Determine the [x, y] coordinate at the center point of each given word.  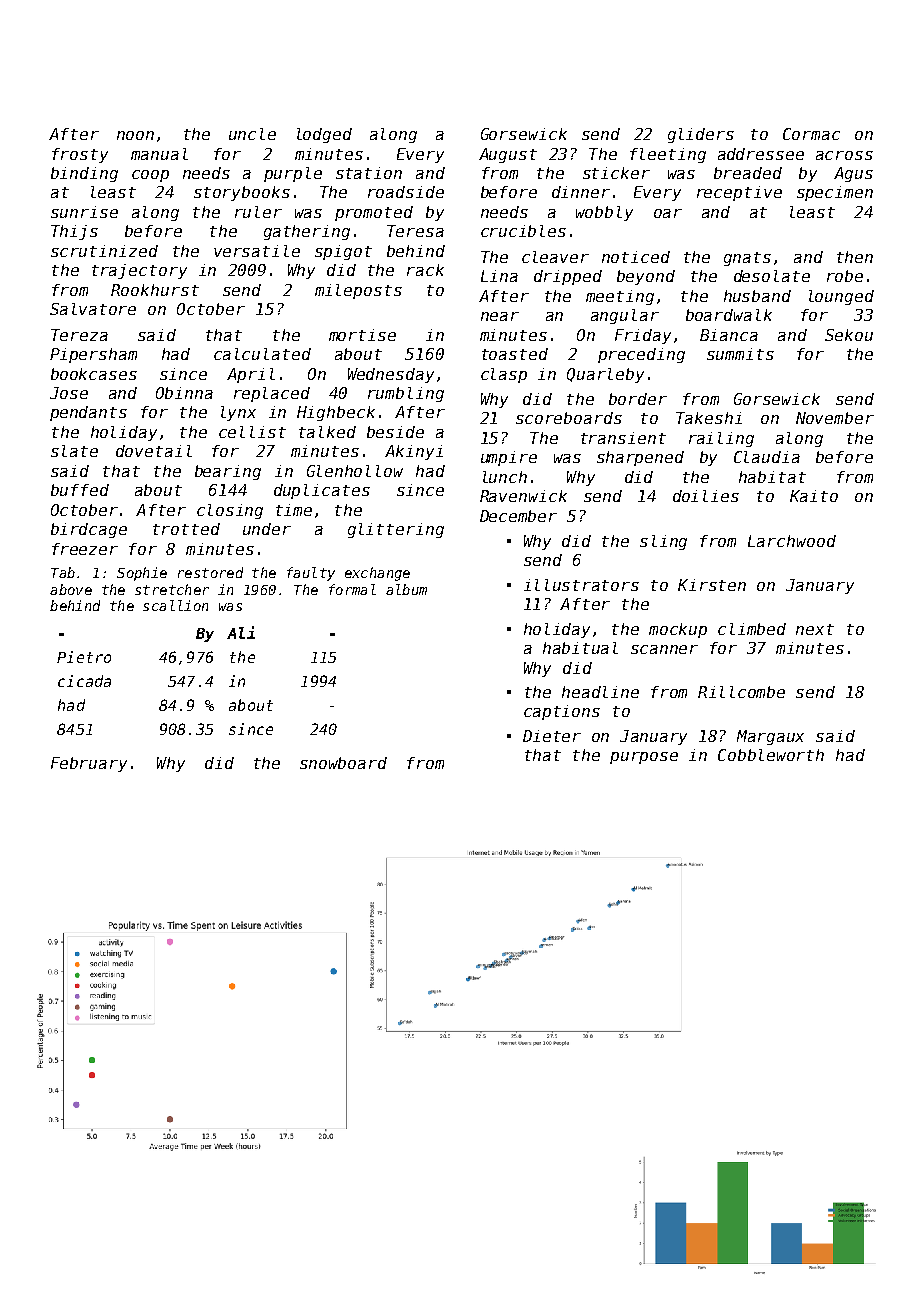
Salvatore [93, 309]
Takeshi [709, 418]
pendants [88, 413]
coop [150, 176]
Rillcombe [741, 692]
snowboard [343, 763]
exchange [377, 574]
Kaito [814, 496]
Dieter [552, 736]
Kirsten [712, 585]
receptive [739, 193]
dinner [581, 192]
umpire [509, 458]
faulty [311, 574]
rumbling [406, 394]
